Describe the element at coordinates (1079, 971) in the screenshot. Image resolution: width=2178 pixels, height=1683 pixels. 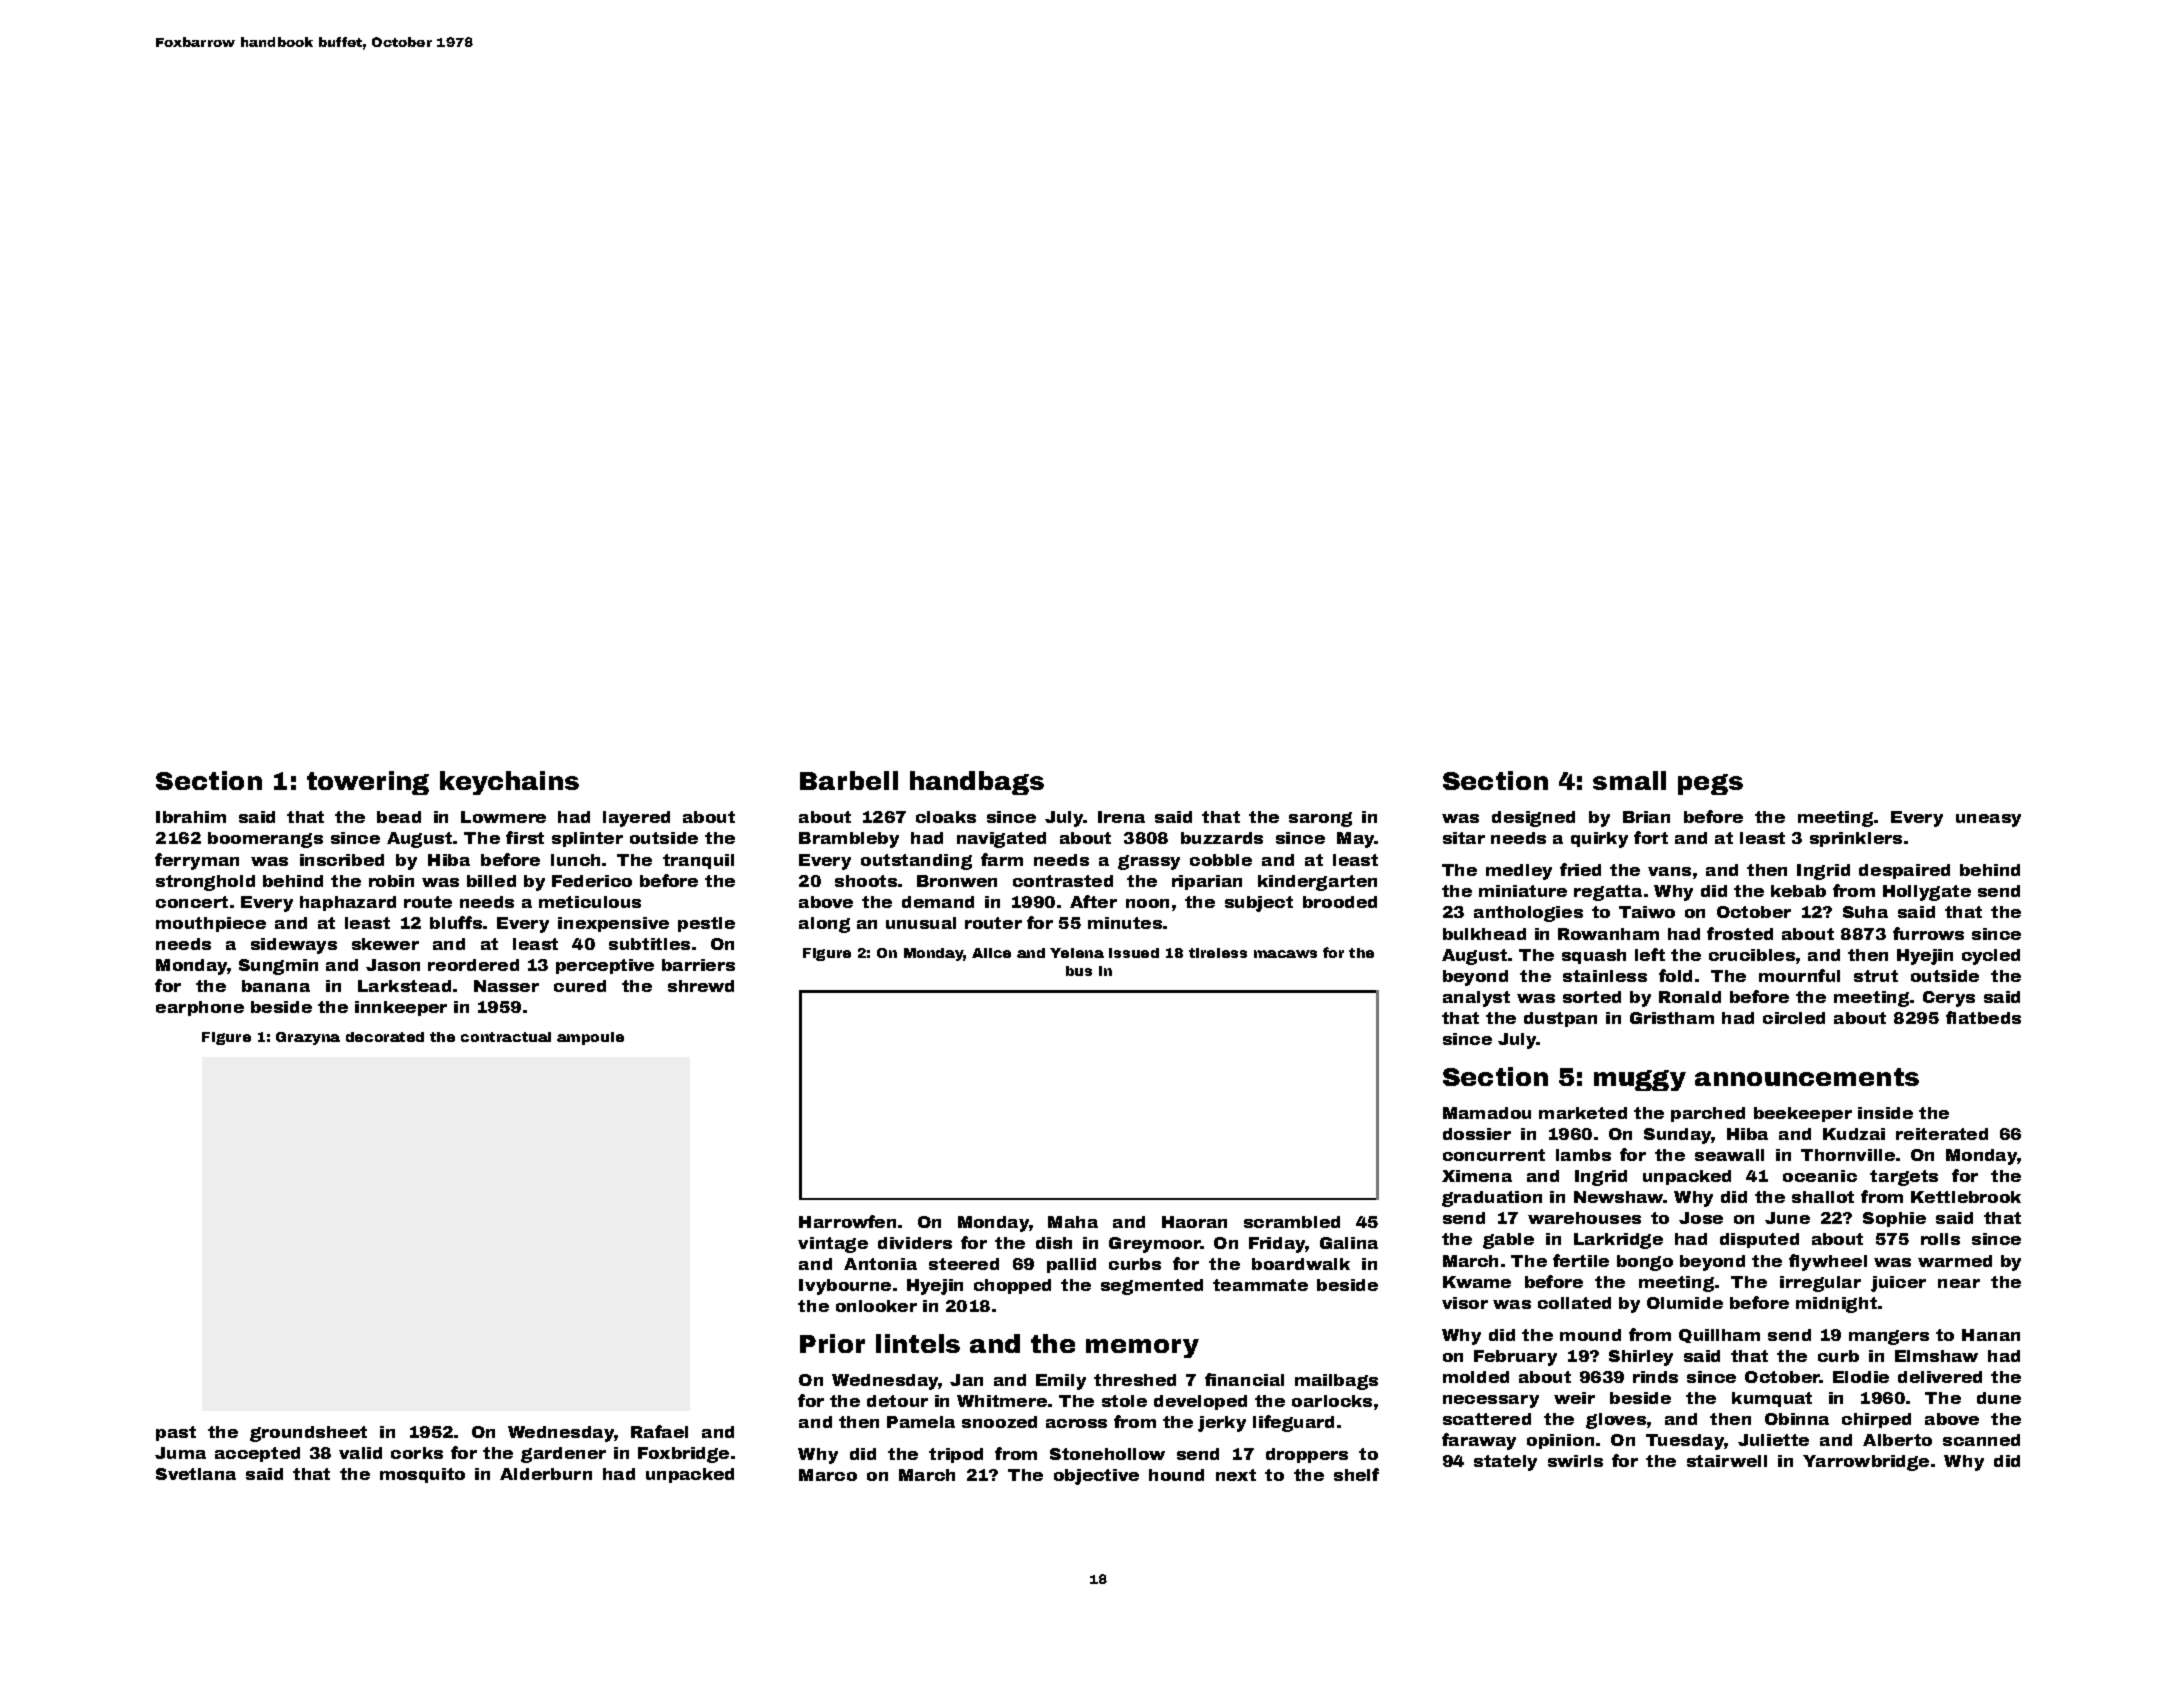
I see `bus` at that location.
